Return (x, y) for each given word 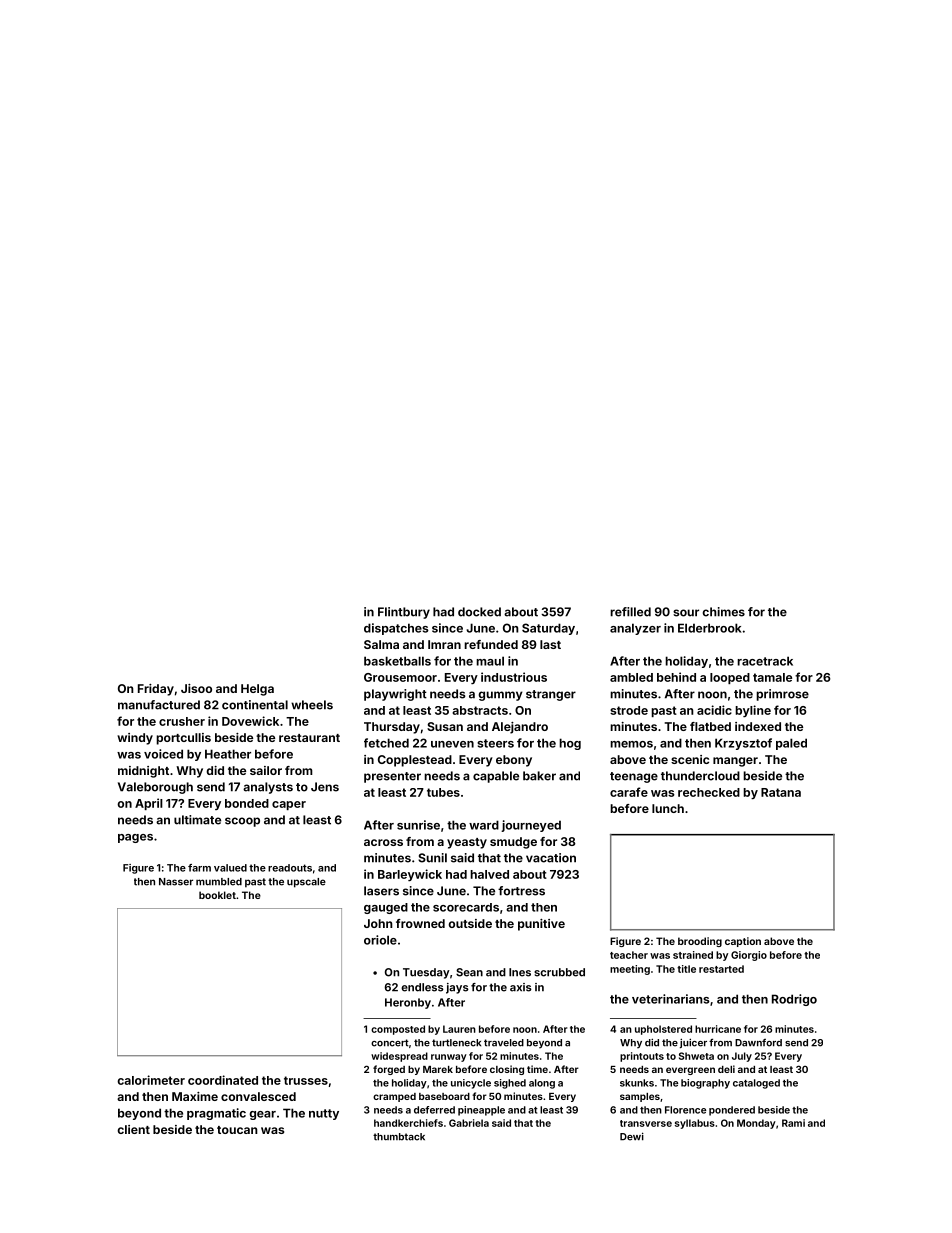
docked (479, 612)
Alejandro (520, 728)
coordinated (223, 1080)
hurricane (718, 1029)
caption (743, 942)
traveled (504, 1043)
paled (791, 744)
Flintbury (404, 613)
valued (230, 868)
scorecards (466, 907)
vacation (551, 858)
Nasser (176, 882)
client (133, 1129)
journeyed (531, 826)
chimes (724, 612)
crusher (182, 721)
